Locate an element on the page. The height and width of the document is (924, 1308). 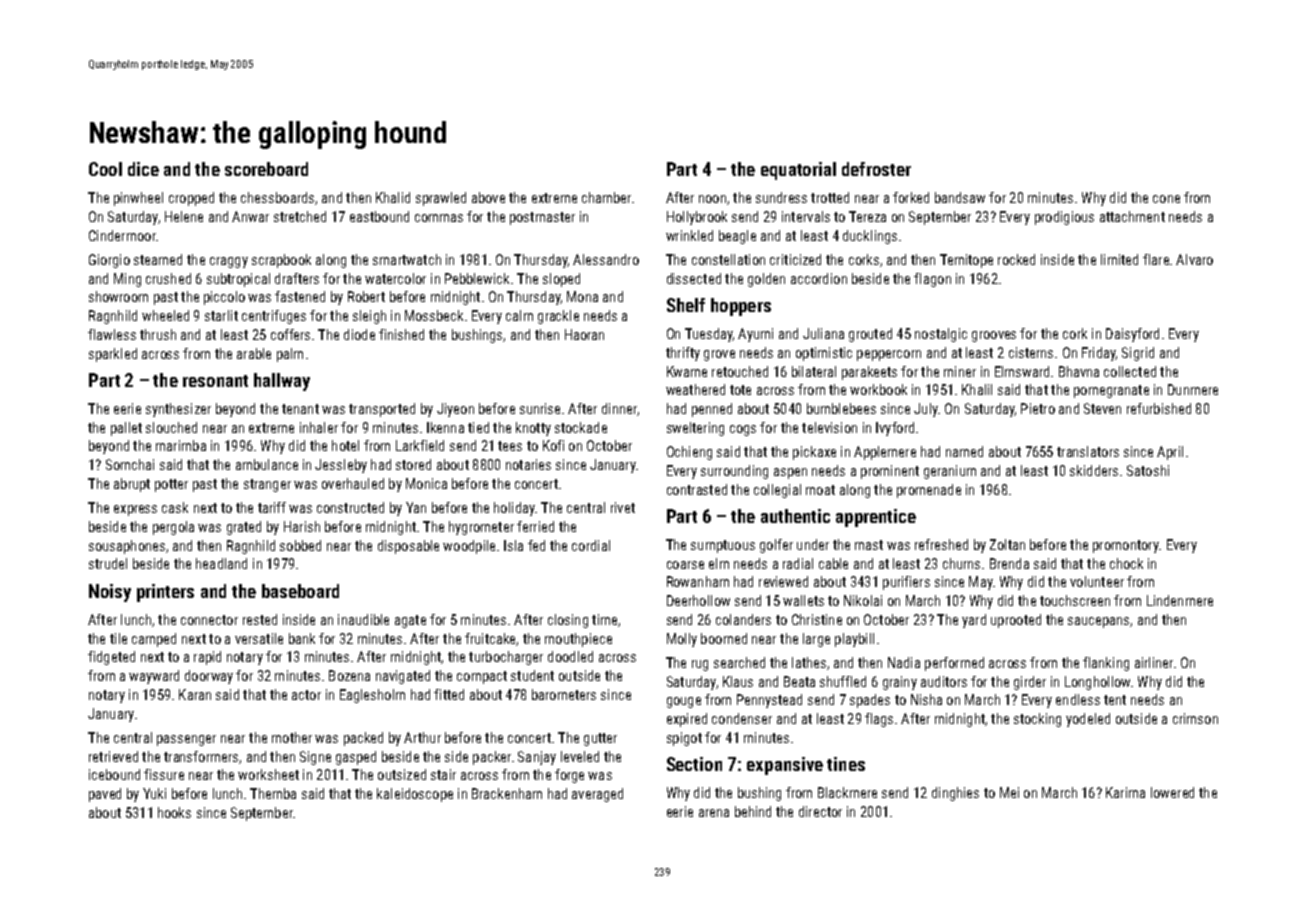
above is located at coordinates (488, 197).
